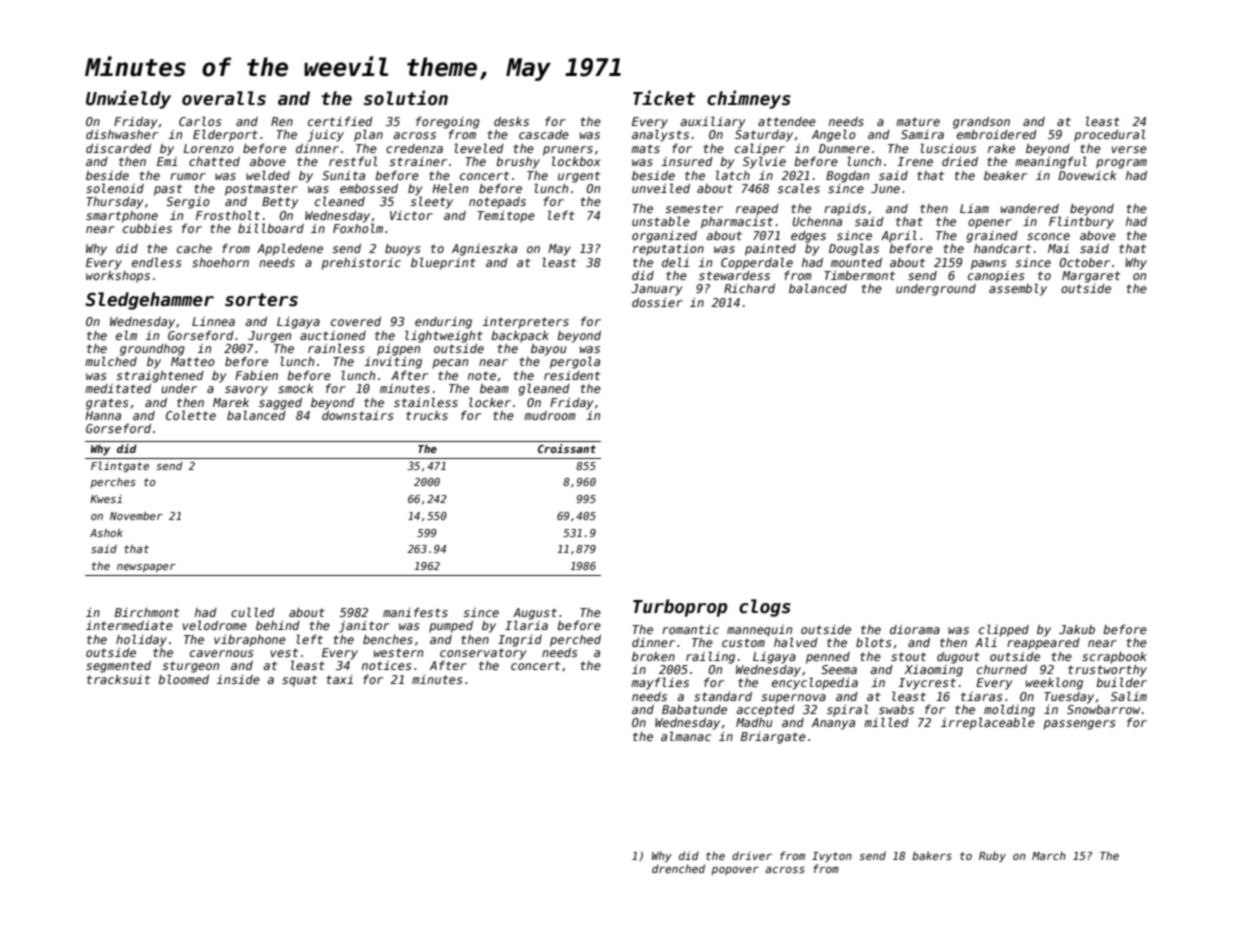 This page has width=1233, height=952. I want to click on grandson, so click(981, 123).
